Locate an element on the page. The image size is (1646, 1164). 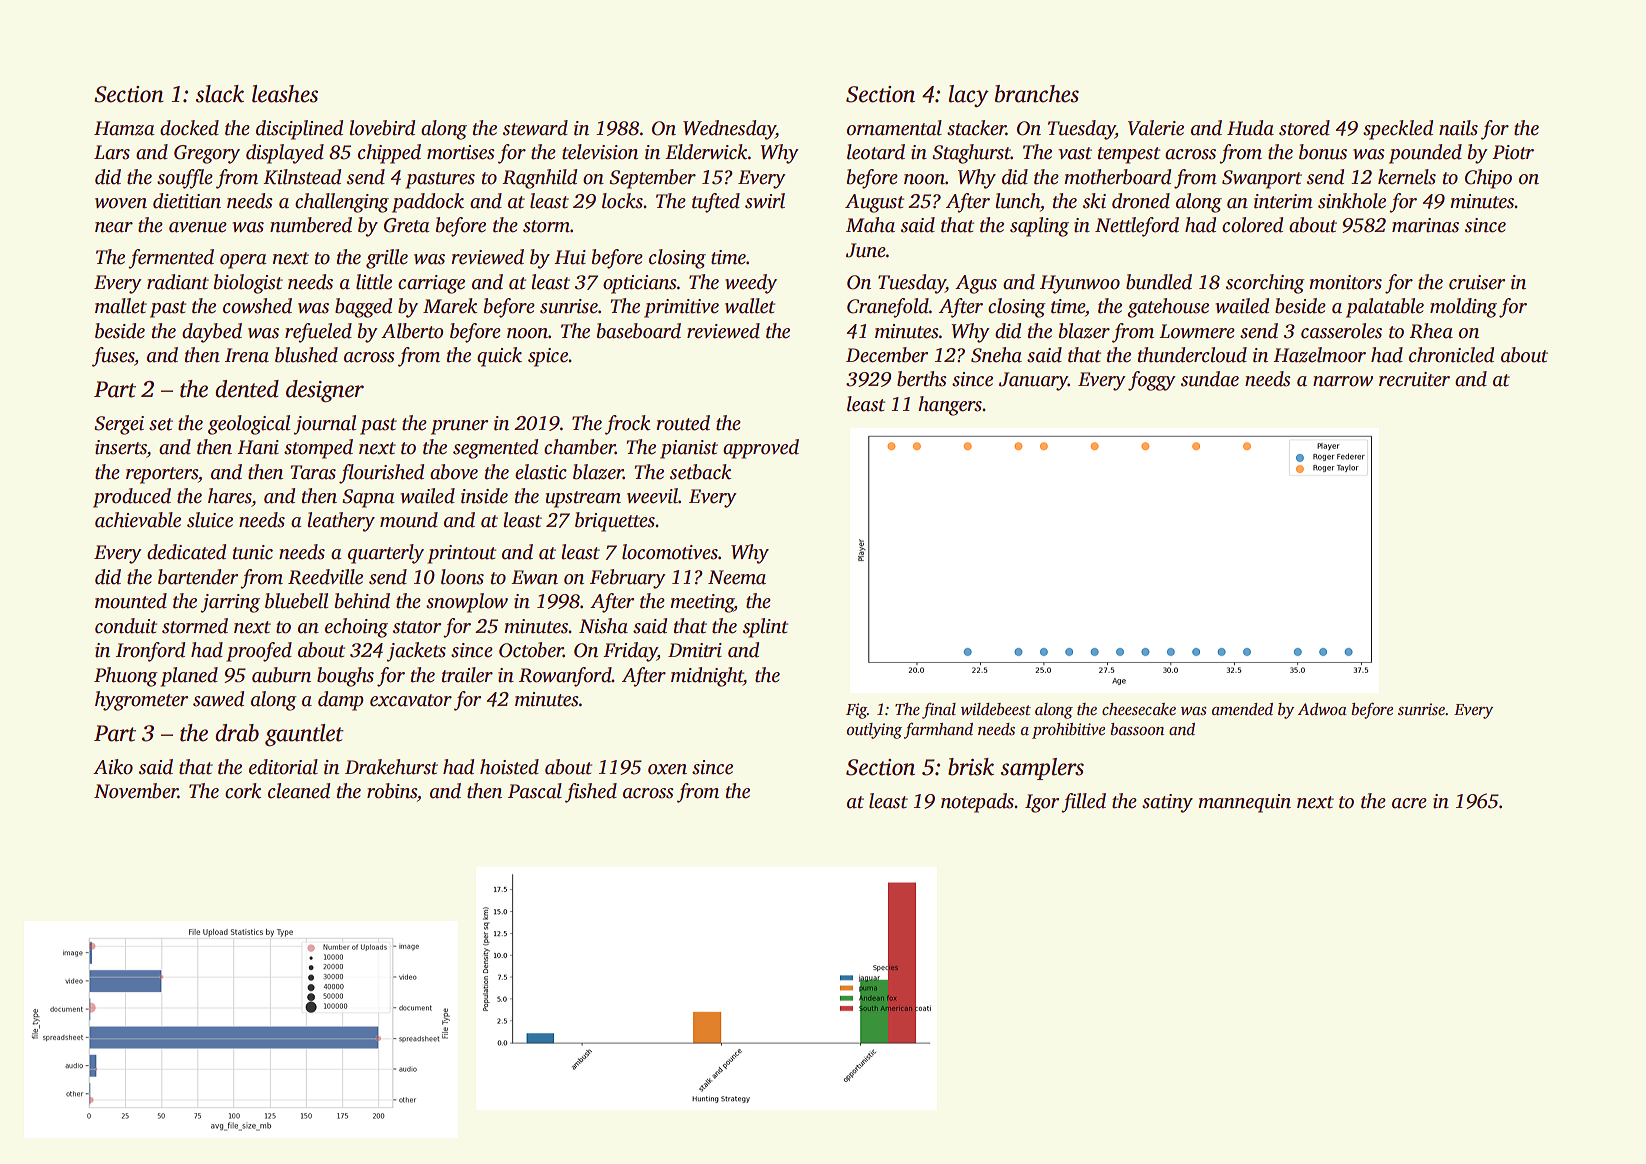
slack is located at coordinates (220, 94).
